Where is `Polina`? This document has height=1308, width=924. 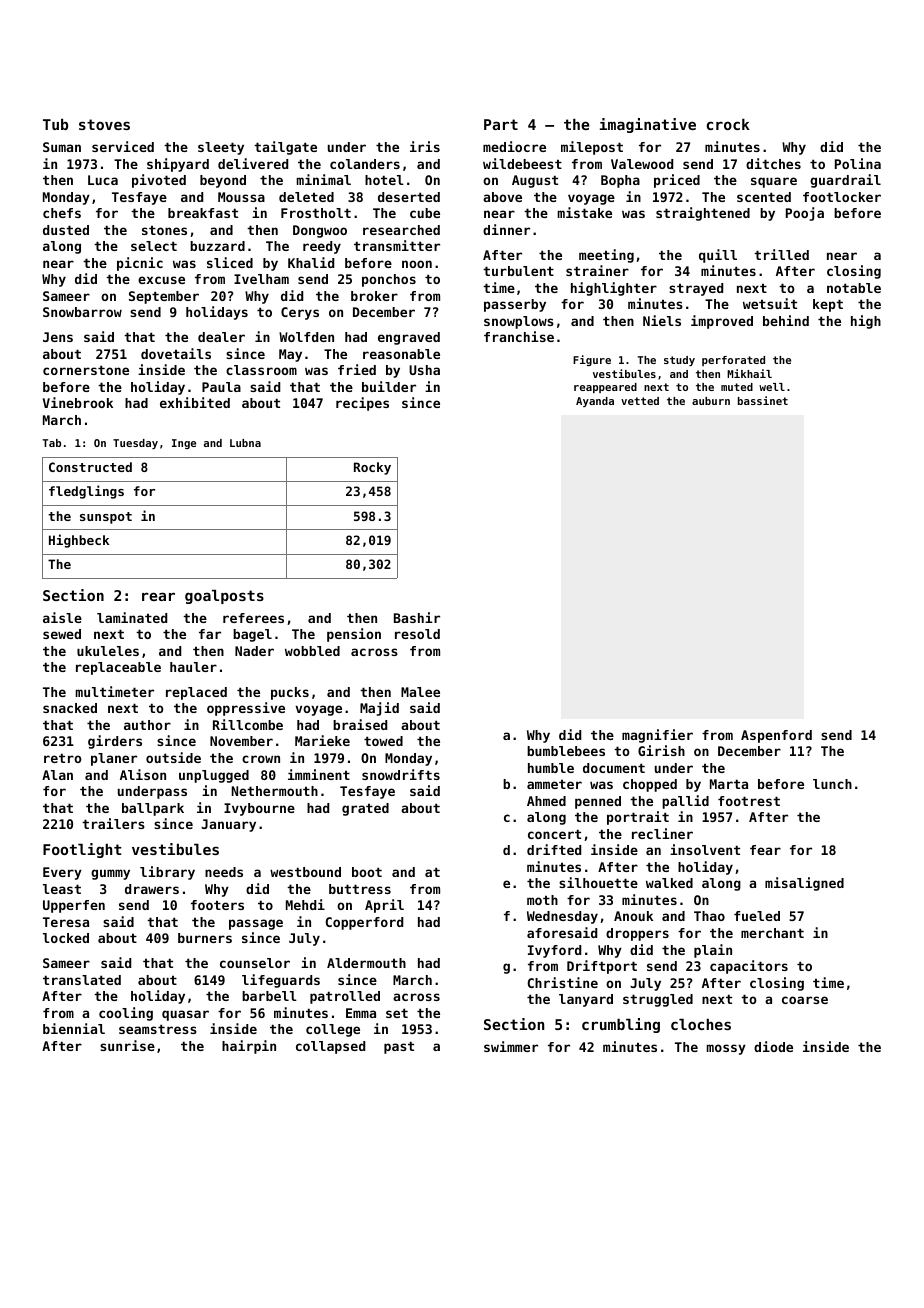
Polina is located at coordinates (858, 163).
